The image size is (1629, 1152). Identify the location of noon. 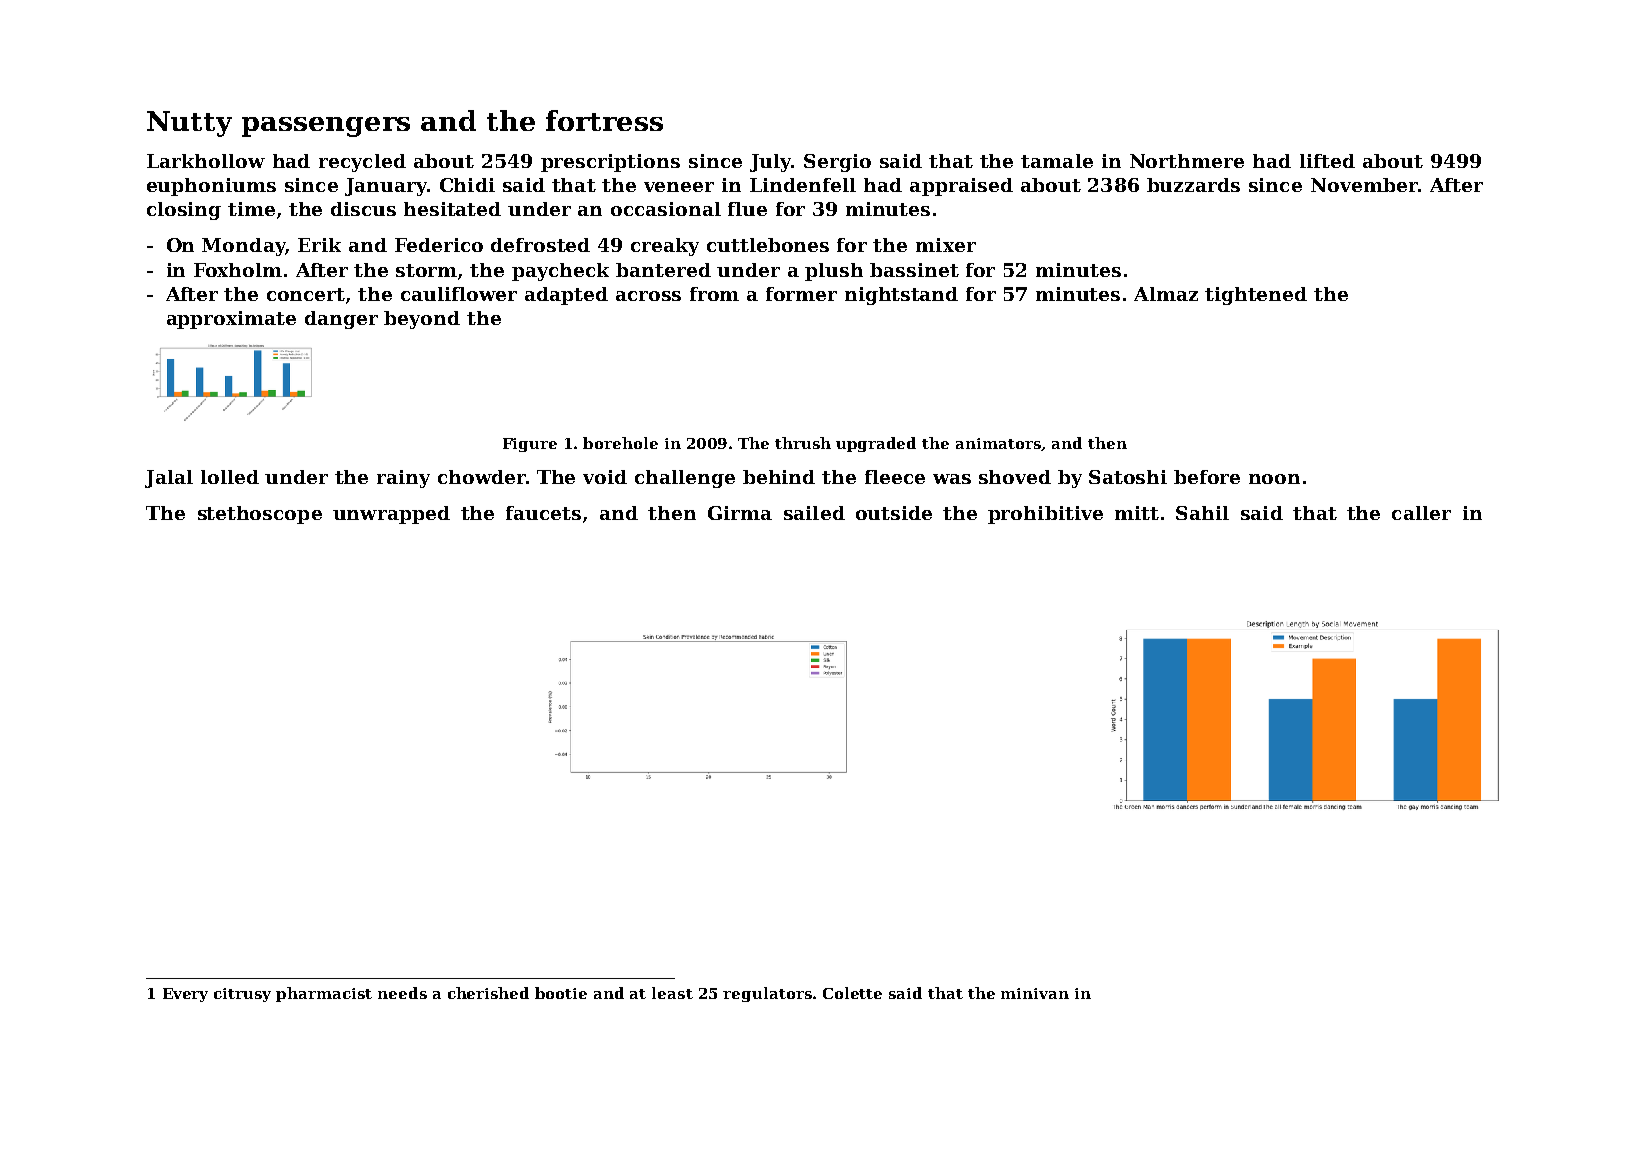
(1274, 479).
